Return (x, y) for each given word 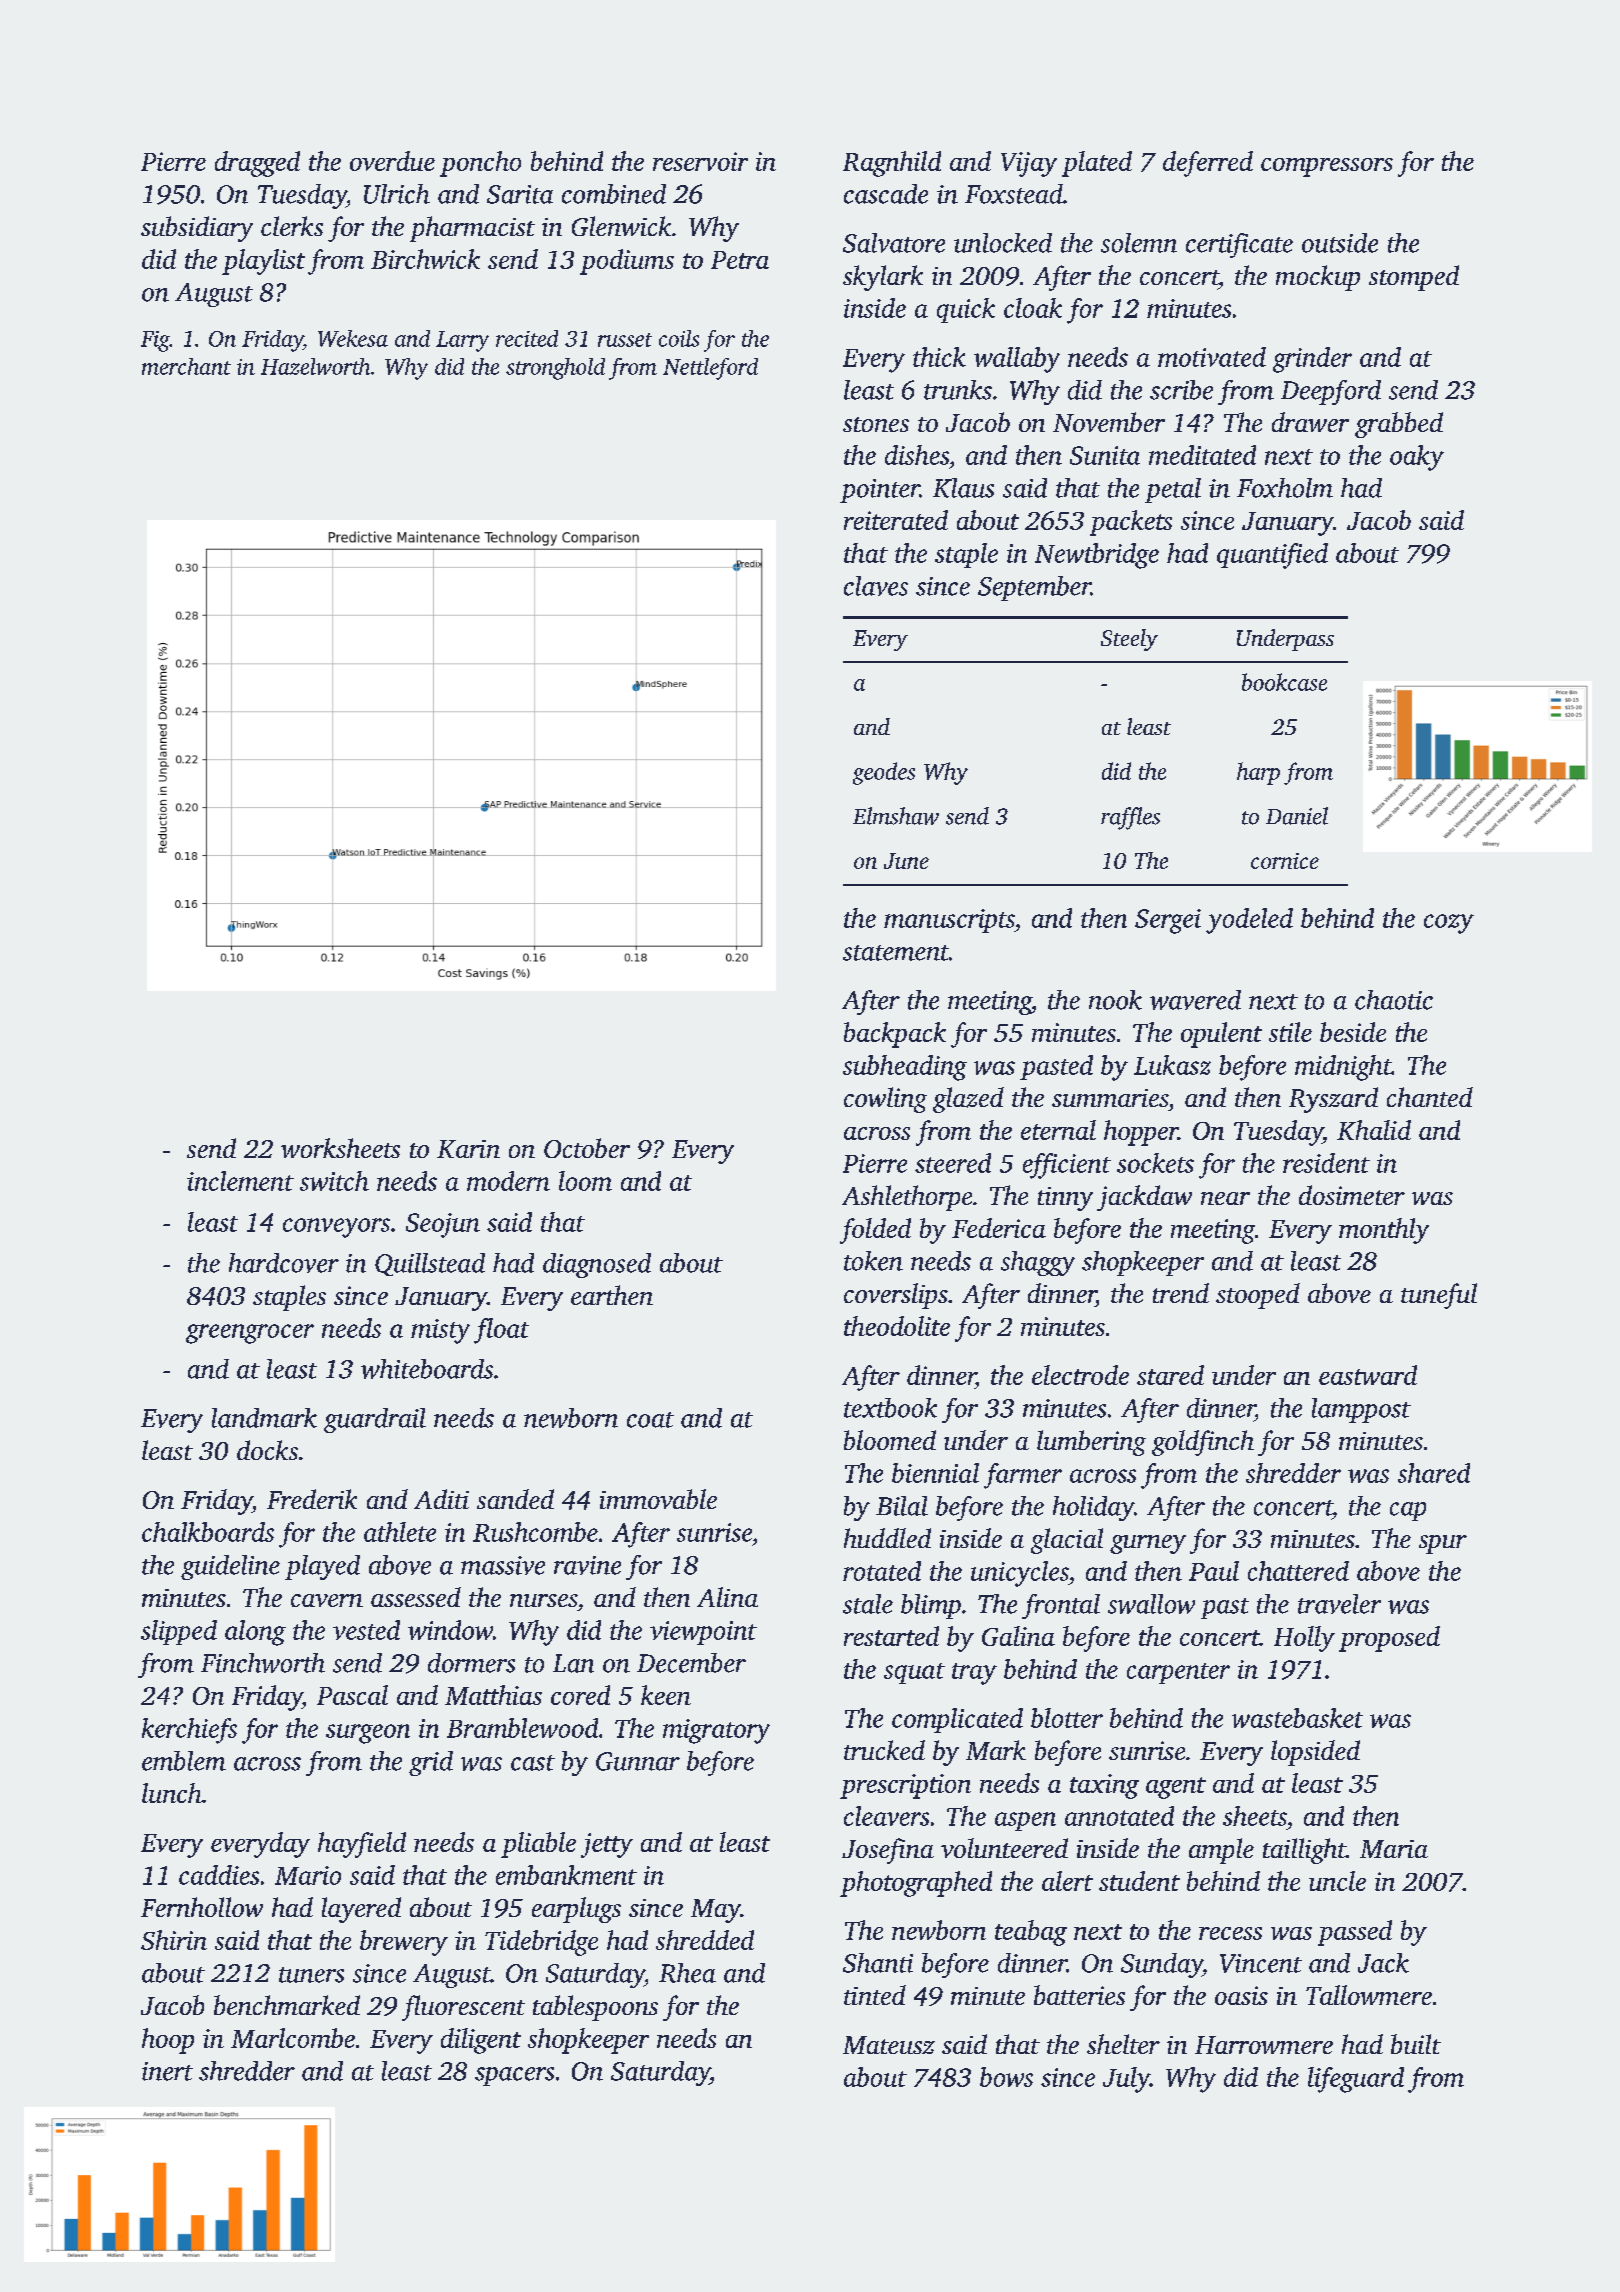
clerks (292, 226)
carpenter (1178, 1673)
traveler (1339, 1604)
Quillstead (430, 1264)
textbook (890, 1408)
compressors (1327, 167)
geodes (884, 773)
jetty (607, 1845)
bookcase (1284, 682)
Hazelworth (315, 366)
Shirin (174, 1940)
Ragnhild (892, 164)
